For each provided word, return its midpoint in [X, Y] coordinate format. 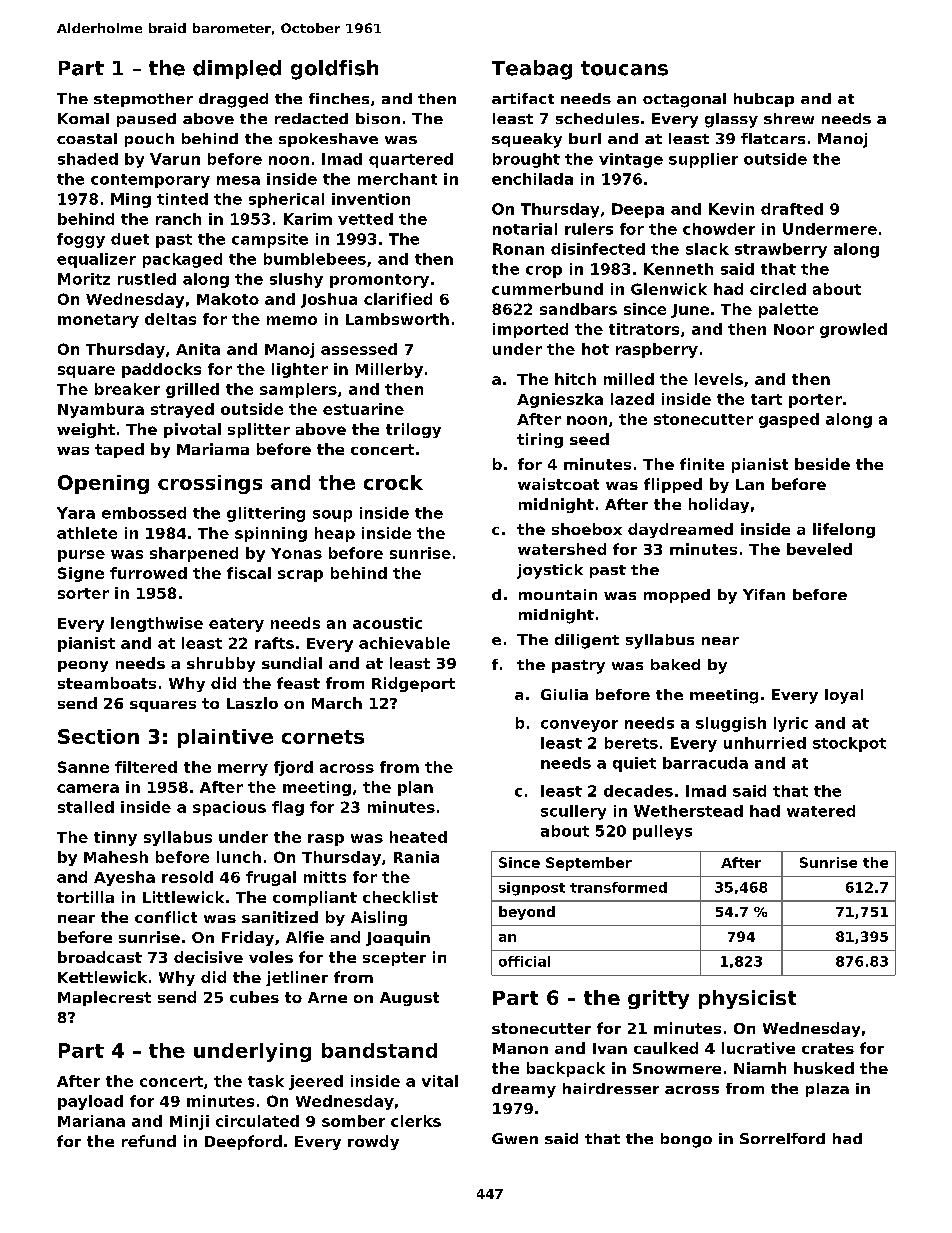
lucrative [758, 1048]
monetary [98, 321]
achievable [404, 643]
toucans [624, 68]
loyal [844, 696]
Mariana [91, 1121]
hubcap [764, 100]
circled [778, 289]
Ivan [610, 1048]
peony [83, 666]
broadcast [100, 957]
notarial [525, 229]
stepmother [143, 100]
